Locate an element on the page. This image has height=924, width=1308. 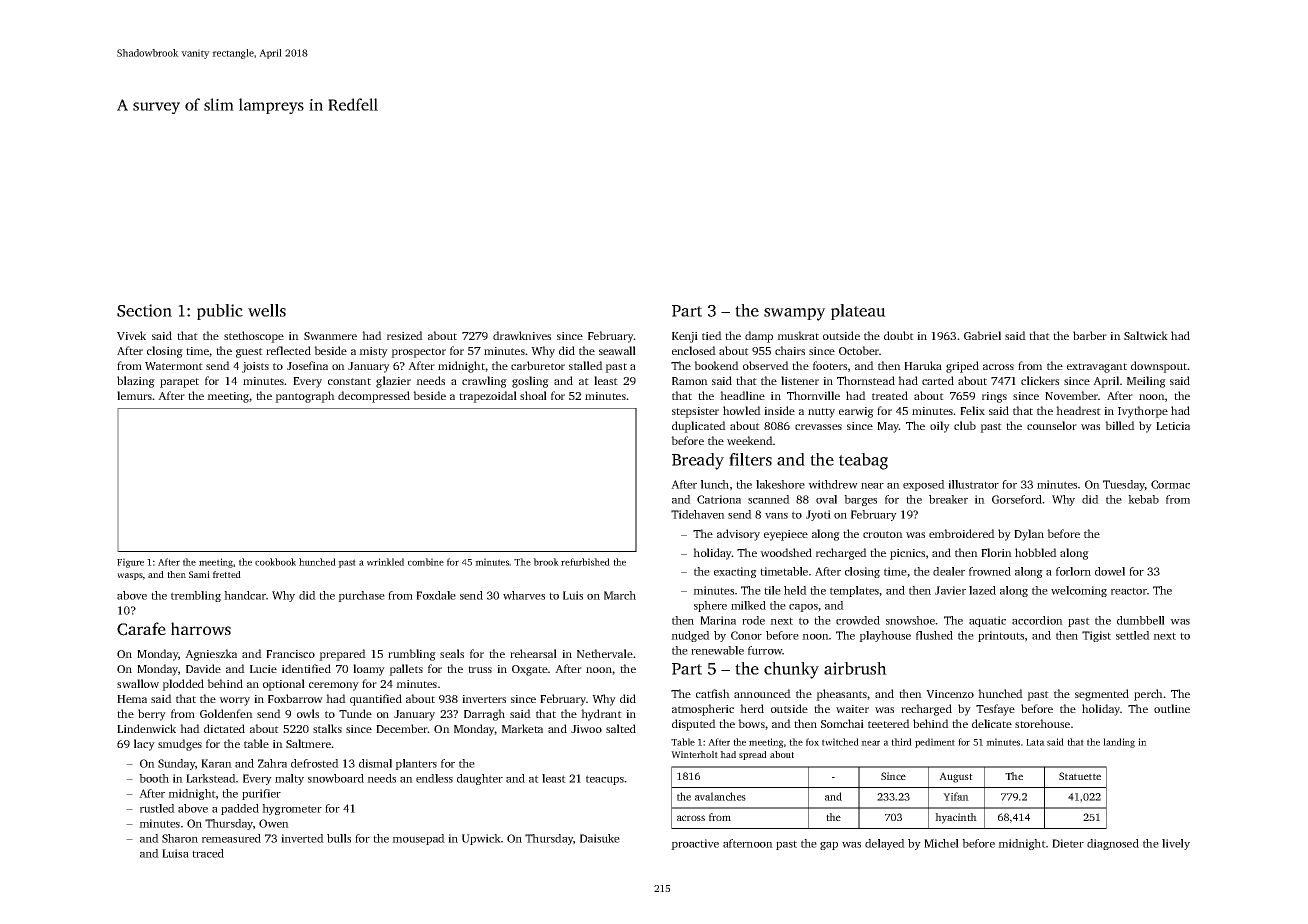
diagnosed is located at coordinates (1113, 844).
